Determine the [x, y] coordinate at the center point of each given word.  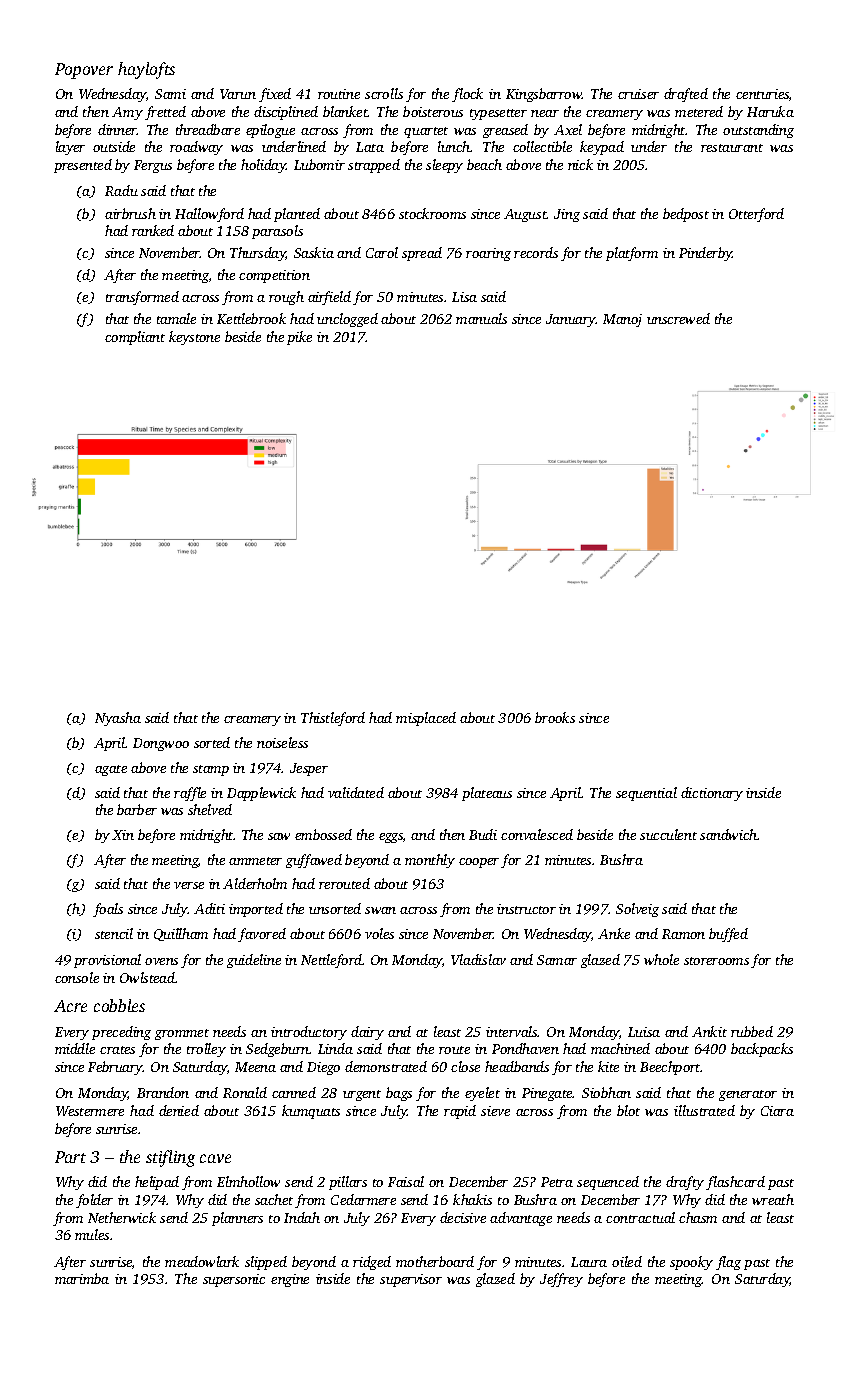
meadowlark [202, 1261]
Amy [127, 113]
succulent [668, 834]
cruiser [638, 94]
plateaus [487, 794]
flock [467, 95]
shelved [210, 809]
